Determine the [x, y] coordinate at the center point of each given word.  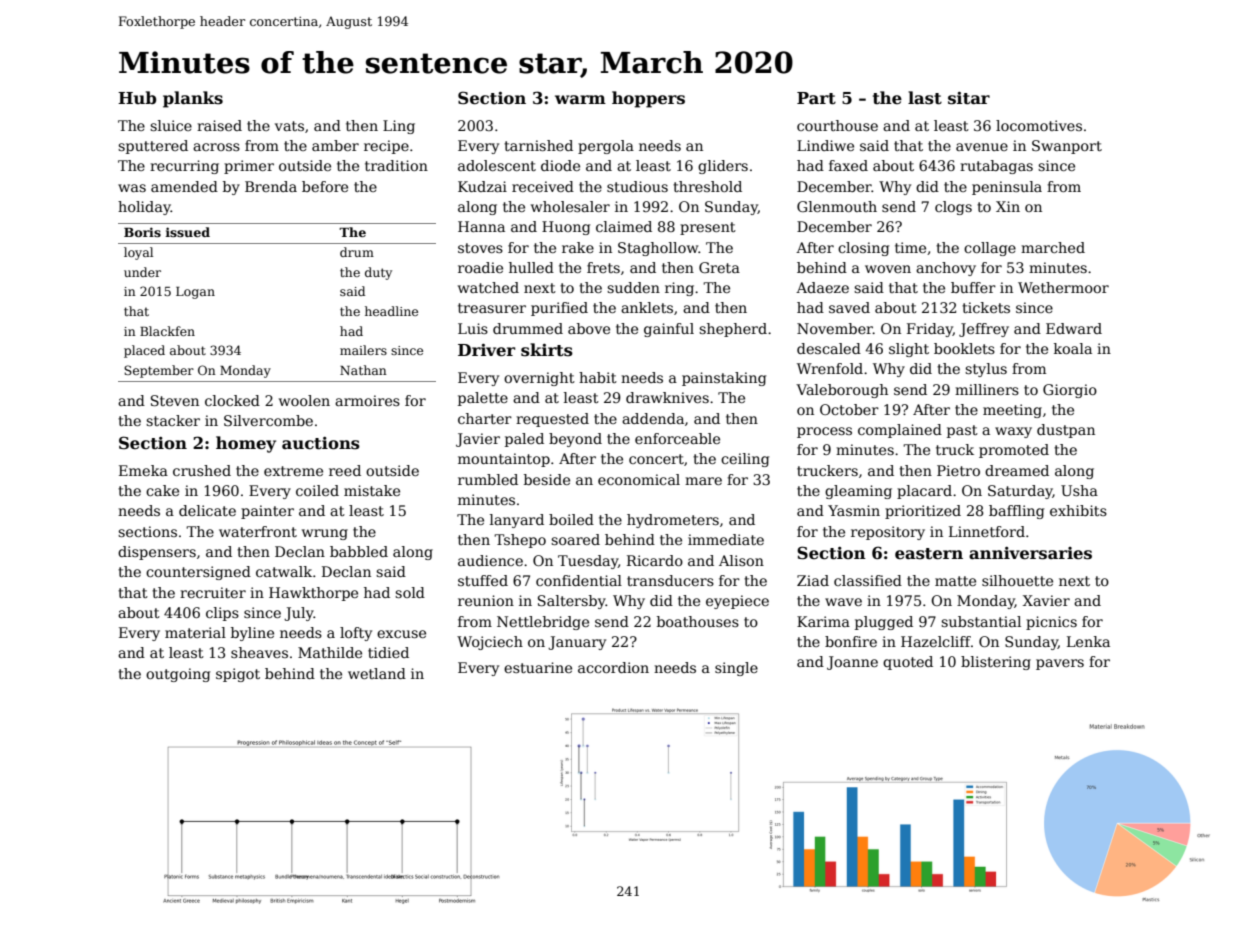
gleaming [858, 492]
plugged [884, 623]
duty [378, 273]
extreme [293, 471]
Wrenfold [830, 368]
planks [193, 99]
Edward [1074, 328]
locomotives [1039, 125]
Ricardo [655, 560]
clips [222, 614]
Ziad [813, 580]
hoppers [648, 99]
